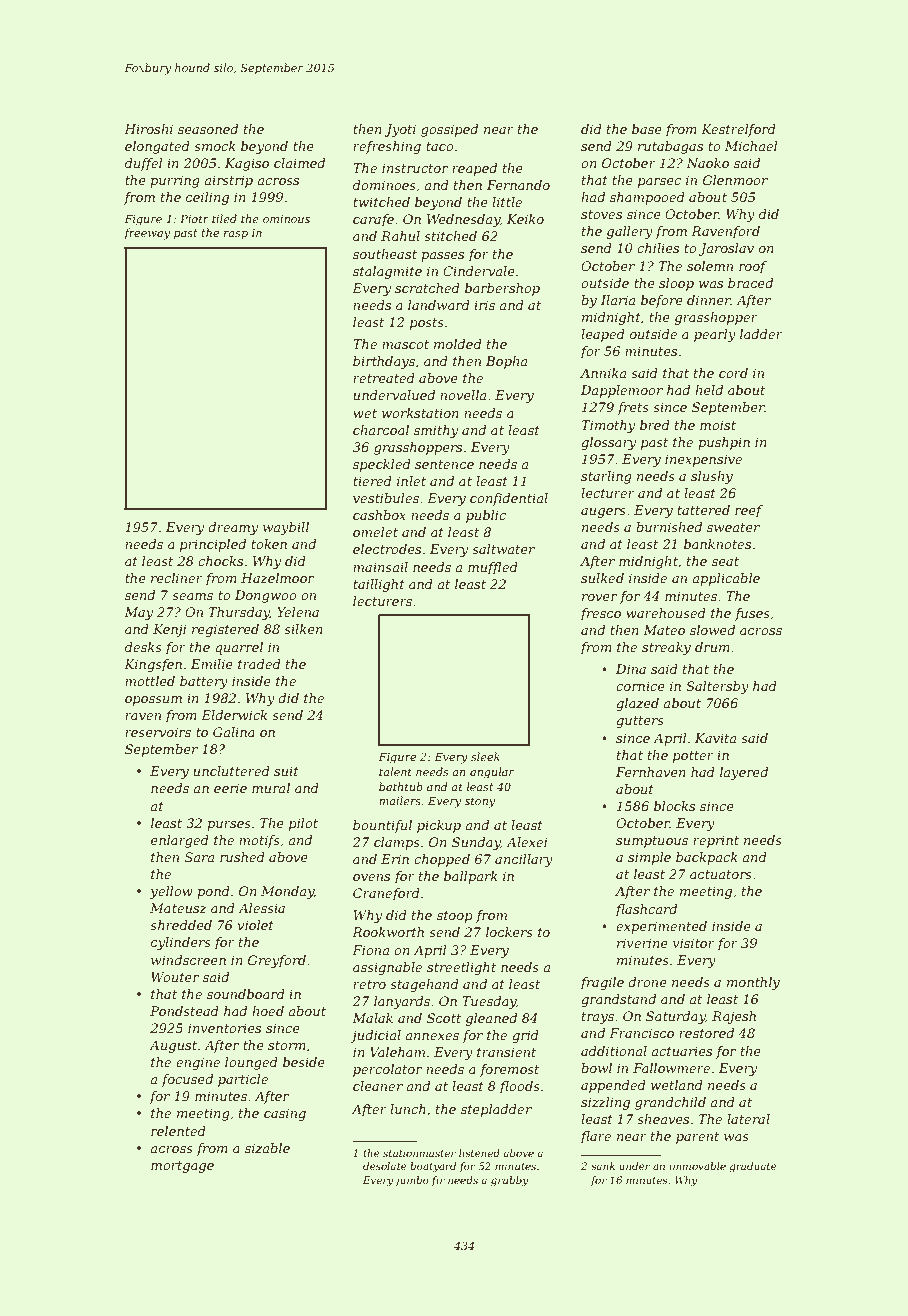 This screenshot has width=908, height=1316. Describe the element at coordinates (484, 305) in the screenshot. I see `iris` at that location.
